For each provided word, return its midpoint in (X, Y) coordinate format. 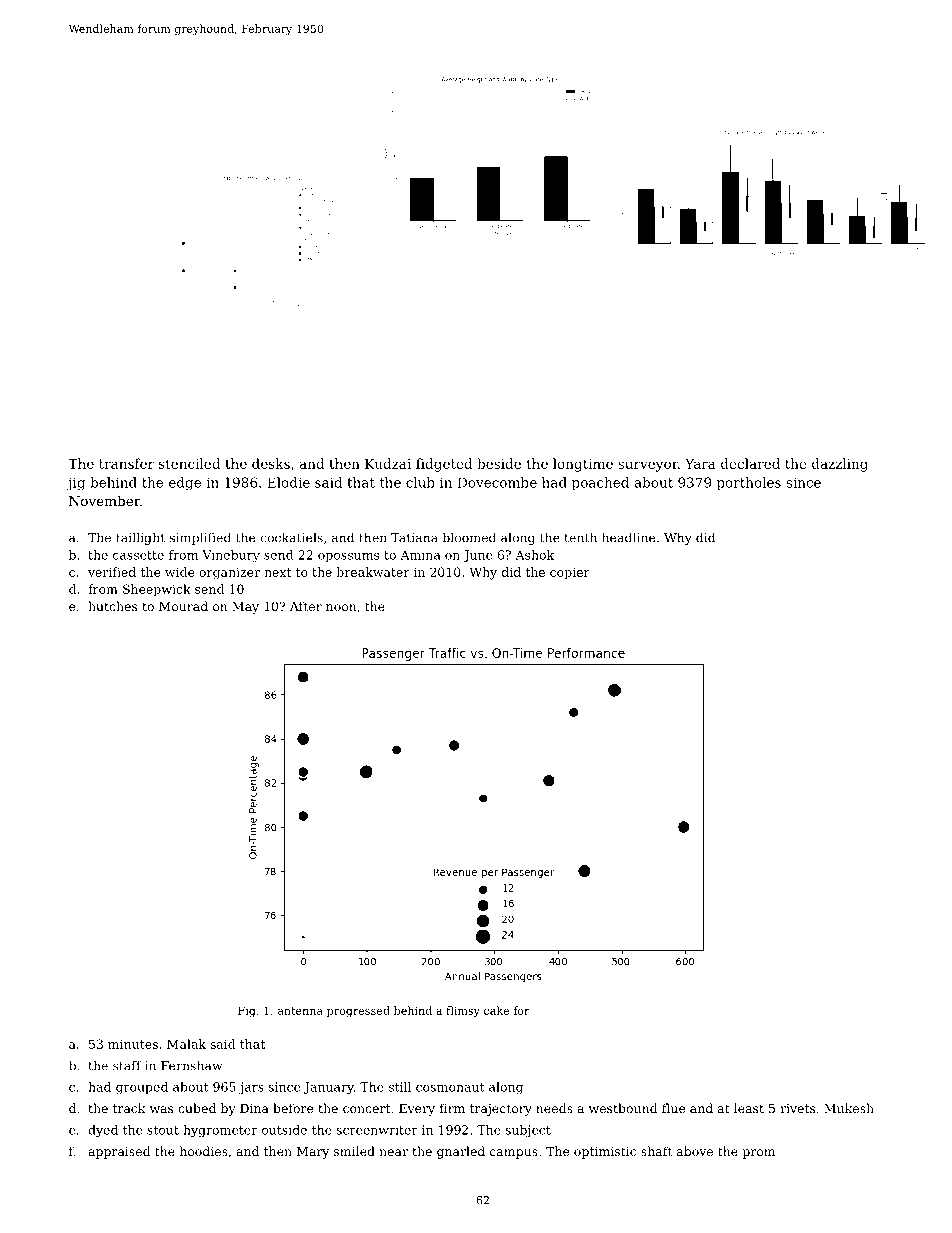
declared (750, 463)
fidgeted (444, 465)
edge (185, 484)
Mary (313, 1153)
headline (628, 537)
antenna (300, 1011)
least (749, 1108)
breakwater (373, 572)
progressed (358, 1011)
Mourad (183, 606)
